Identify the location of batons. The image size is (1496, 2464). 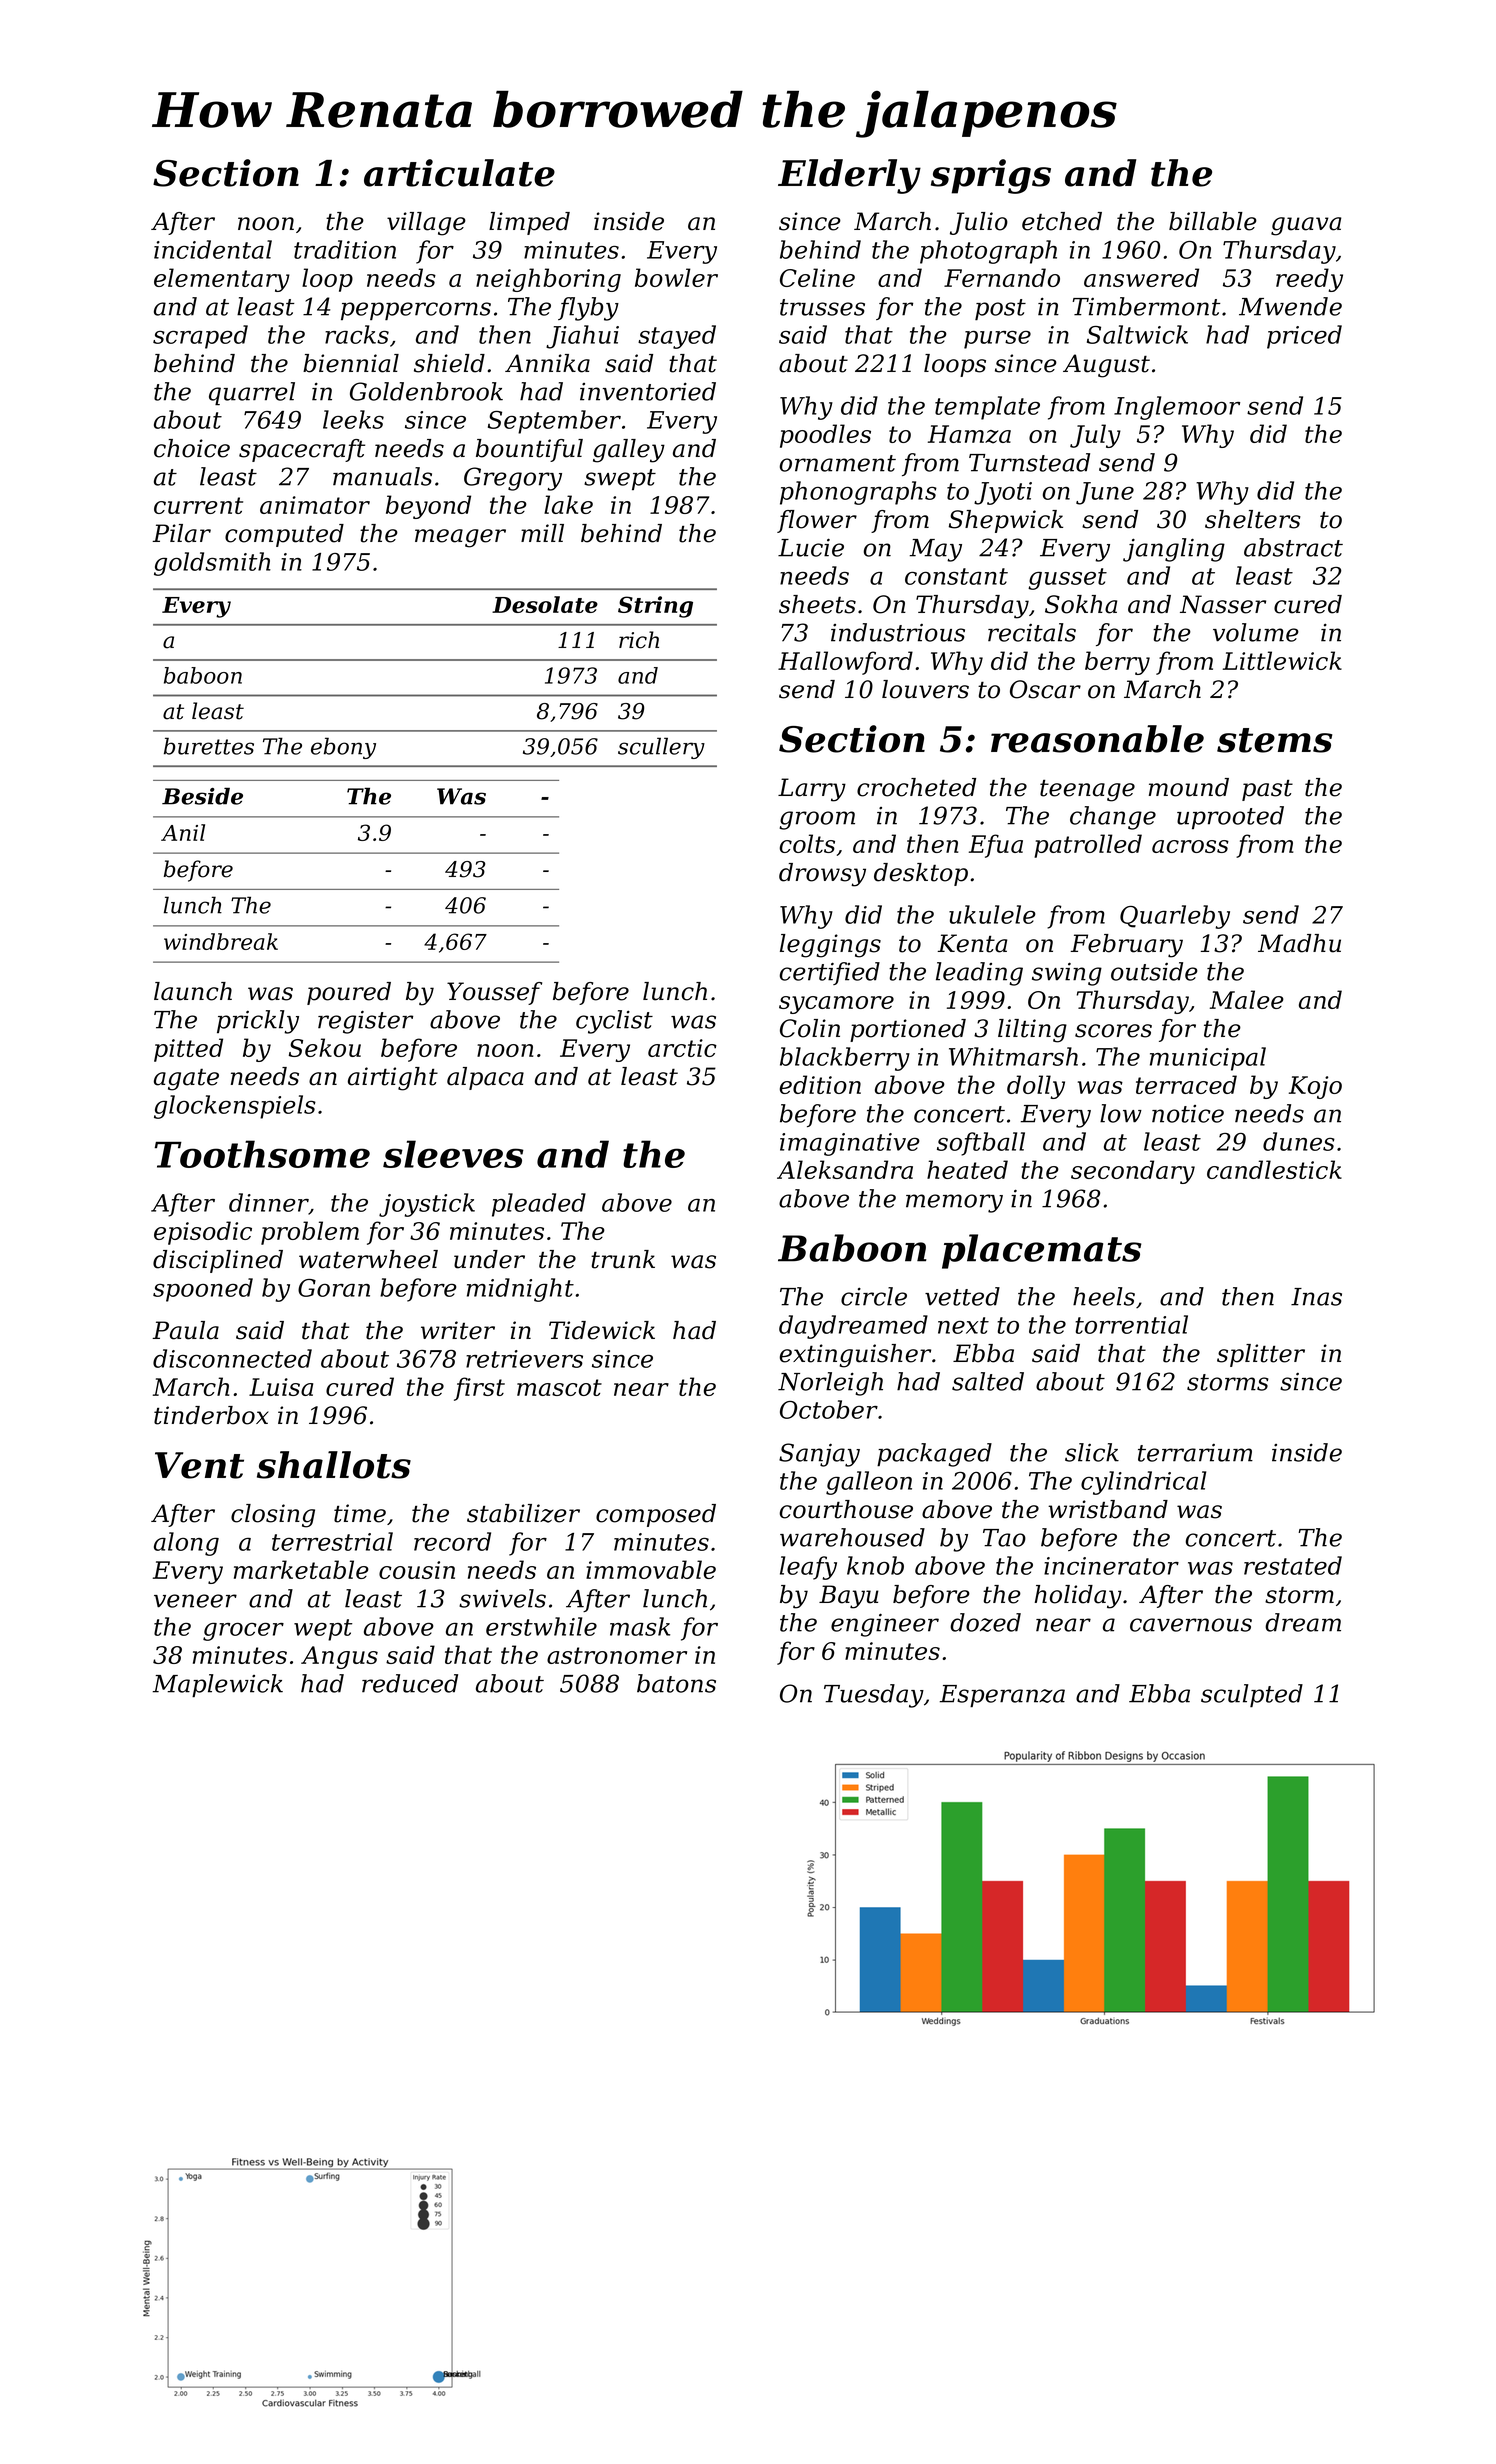
(676, 1683).
